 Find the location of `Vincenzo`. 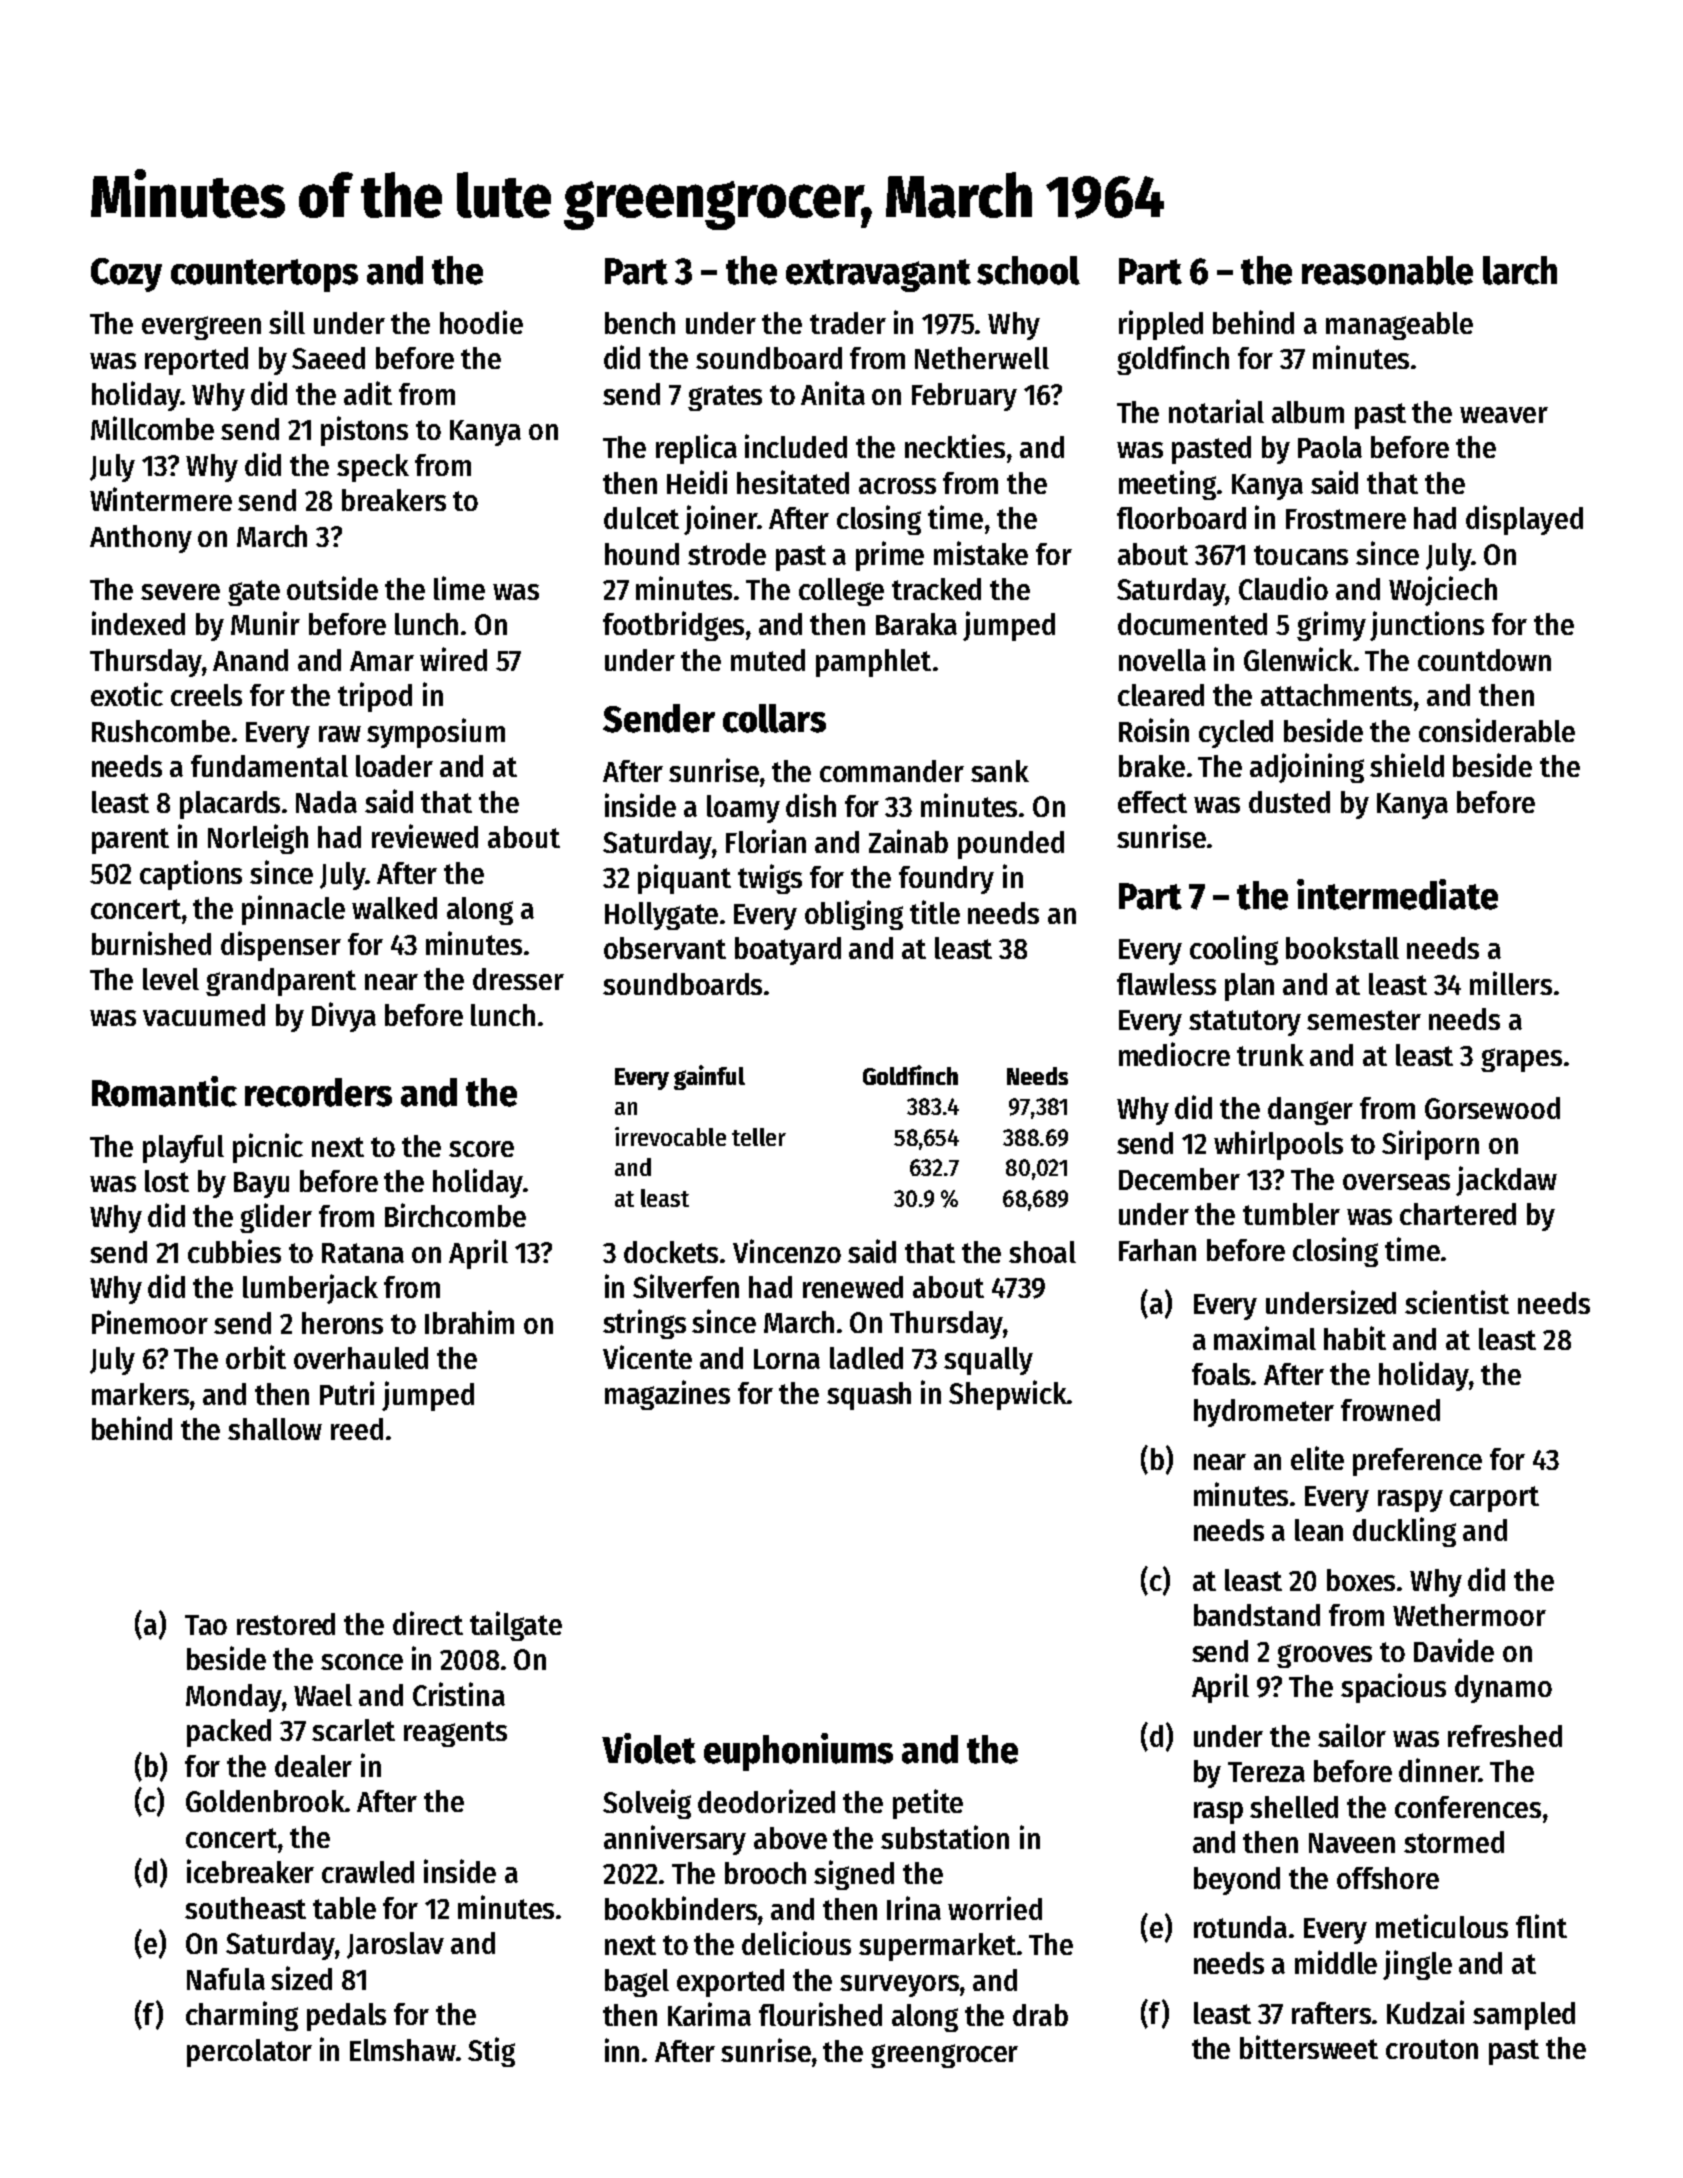

Vincenzo is located at coordinates (787, 1251).
